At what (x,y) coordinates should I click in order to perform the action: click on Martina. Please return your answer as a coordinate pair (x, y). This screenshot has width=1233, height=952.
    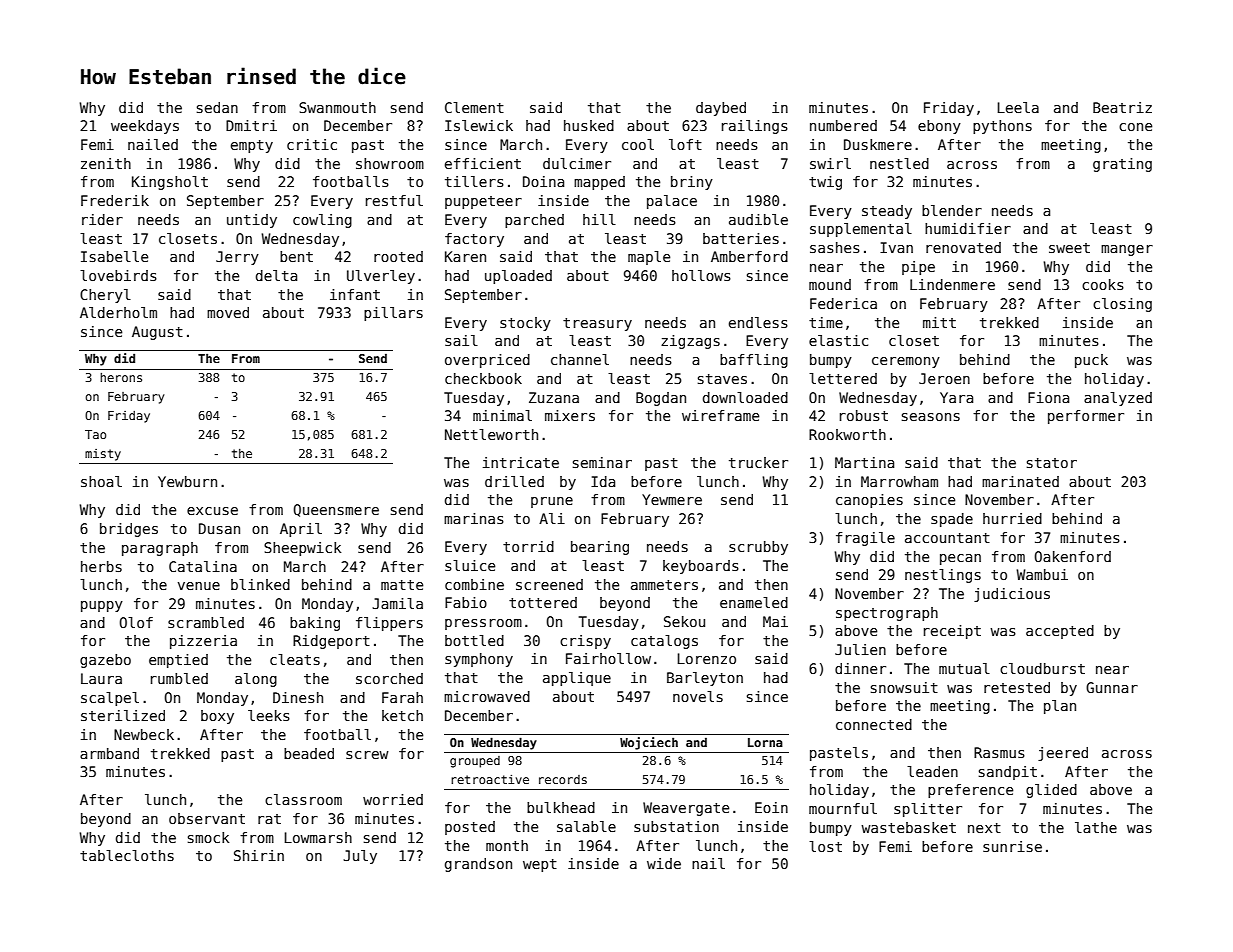
    Looking at the image, I should click on (864, 462).
